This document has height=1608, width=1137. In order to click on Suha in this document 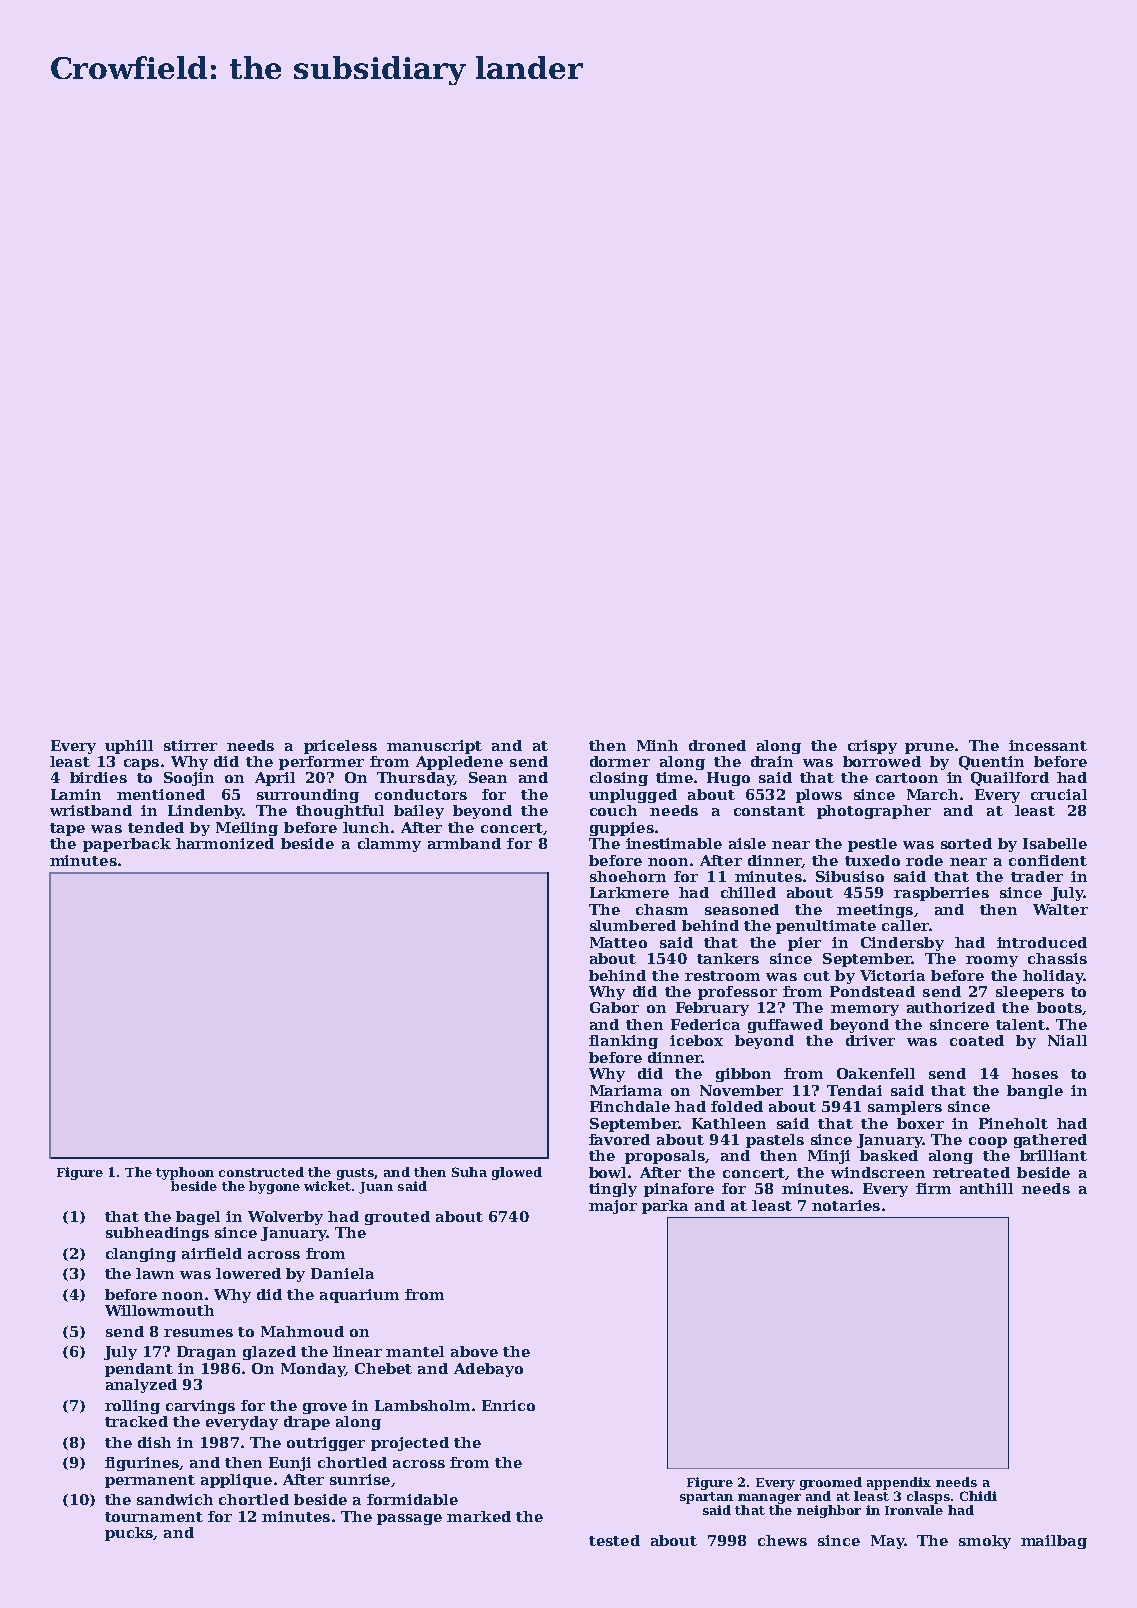, I will do `click(469, 1172)`.
